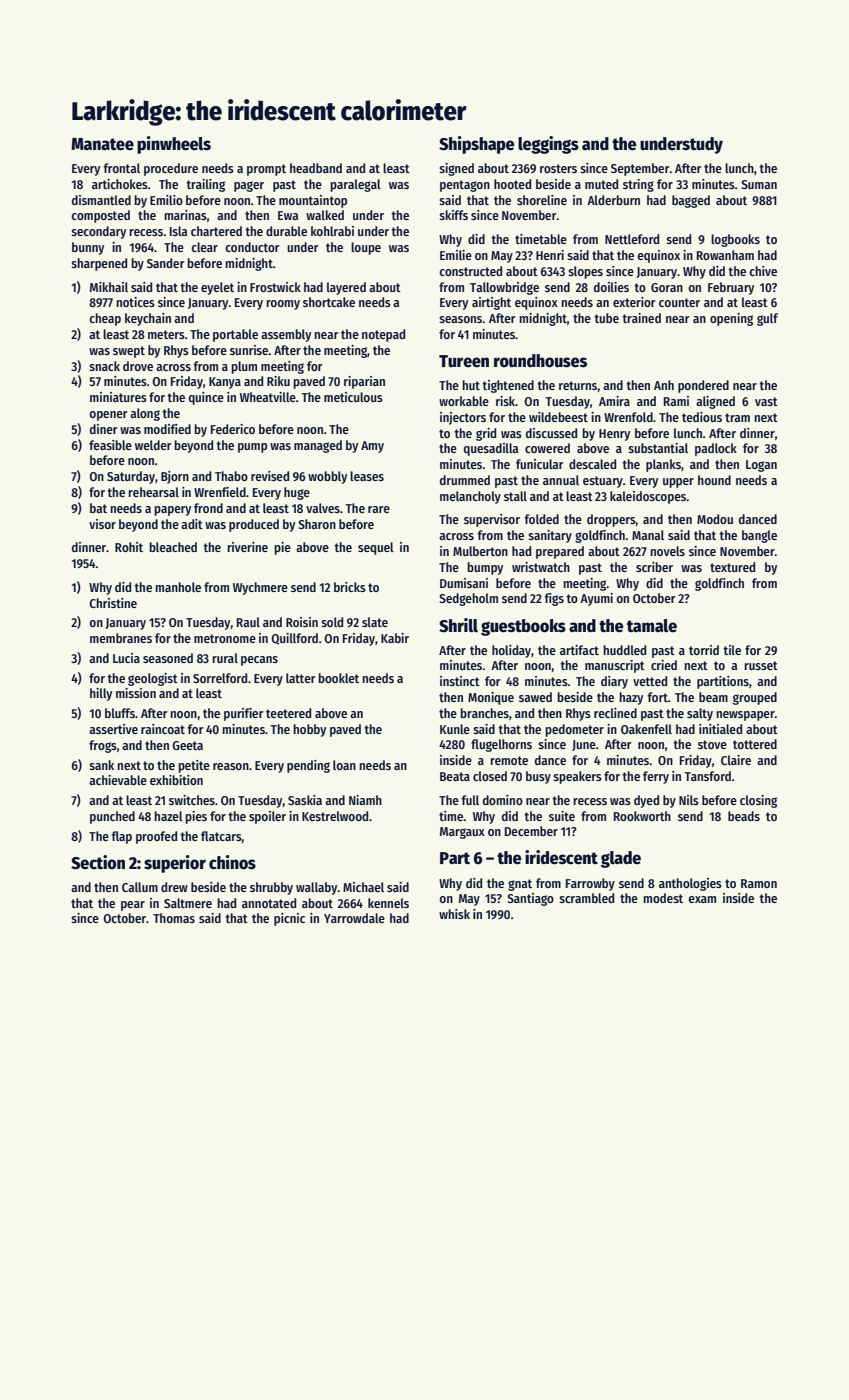  What do you see at coordinates (375, 622) in the image?
I see `slate` at bounding box center [375, 622].
